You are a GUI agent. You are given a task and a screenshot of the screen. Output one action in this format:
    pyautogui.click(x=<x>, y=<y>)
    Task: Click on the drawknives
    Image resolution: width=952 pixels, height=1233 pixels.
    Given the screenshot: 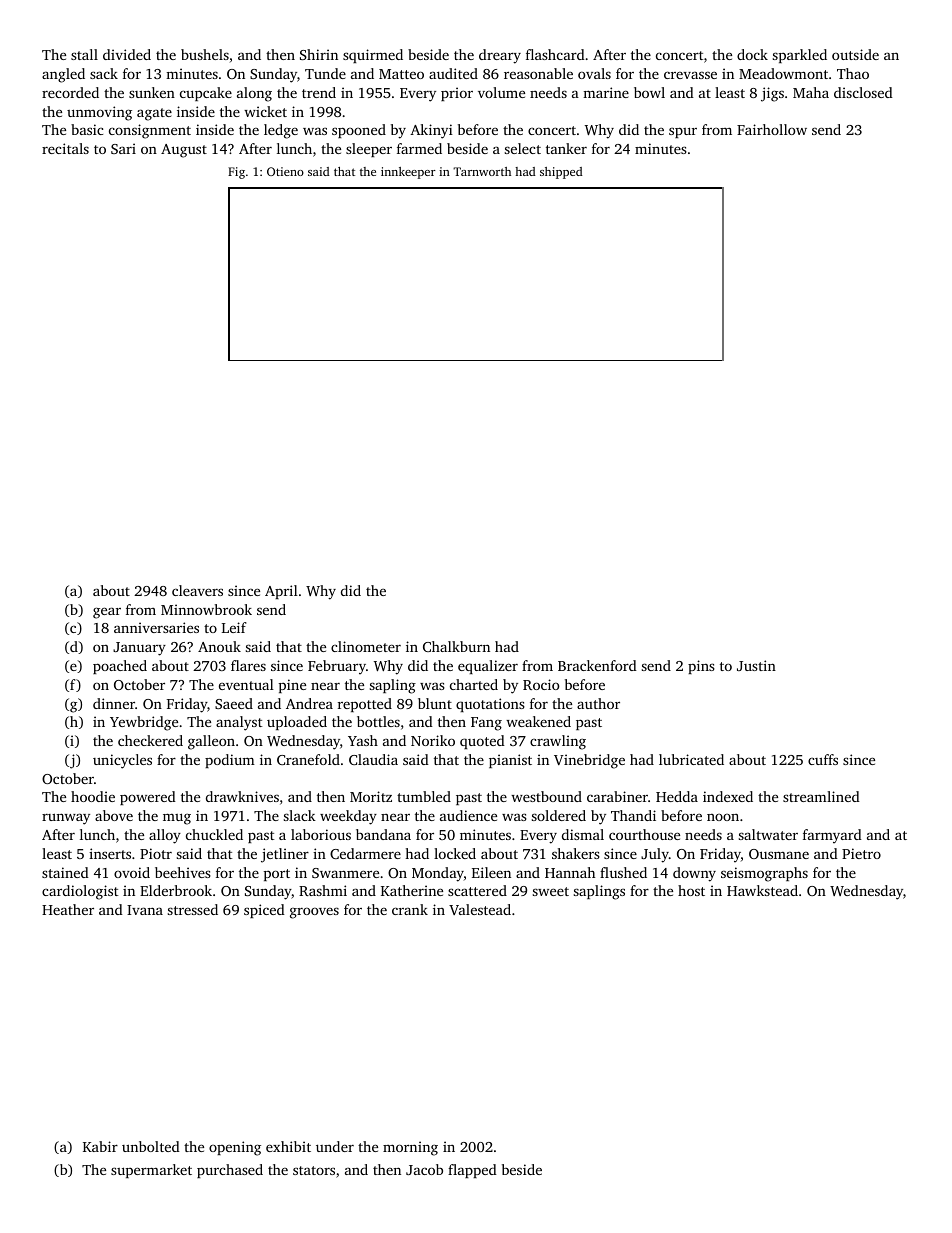 What is the action you would take?
    pyautogui.click(x=242, y=796)
